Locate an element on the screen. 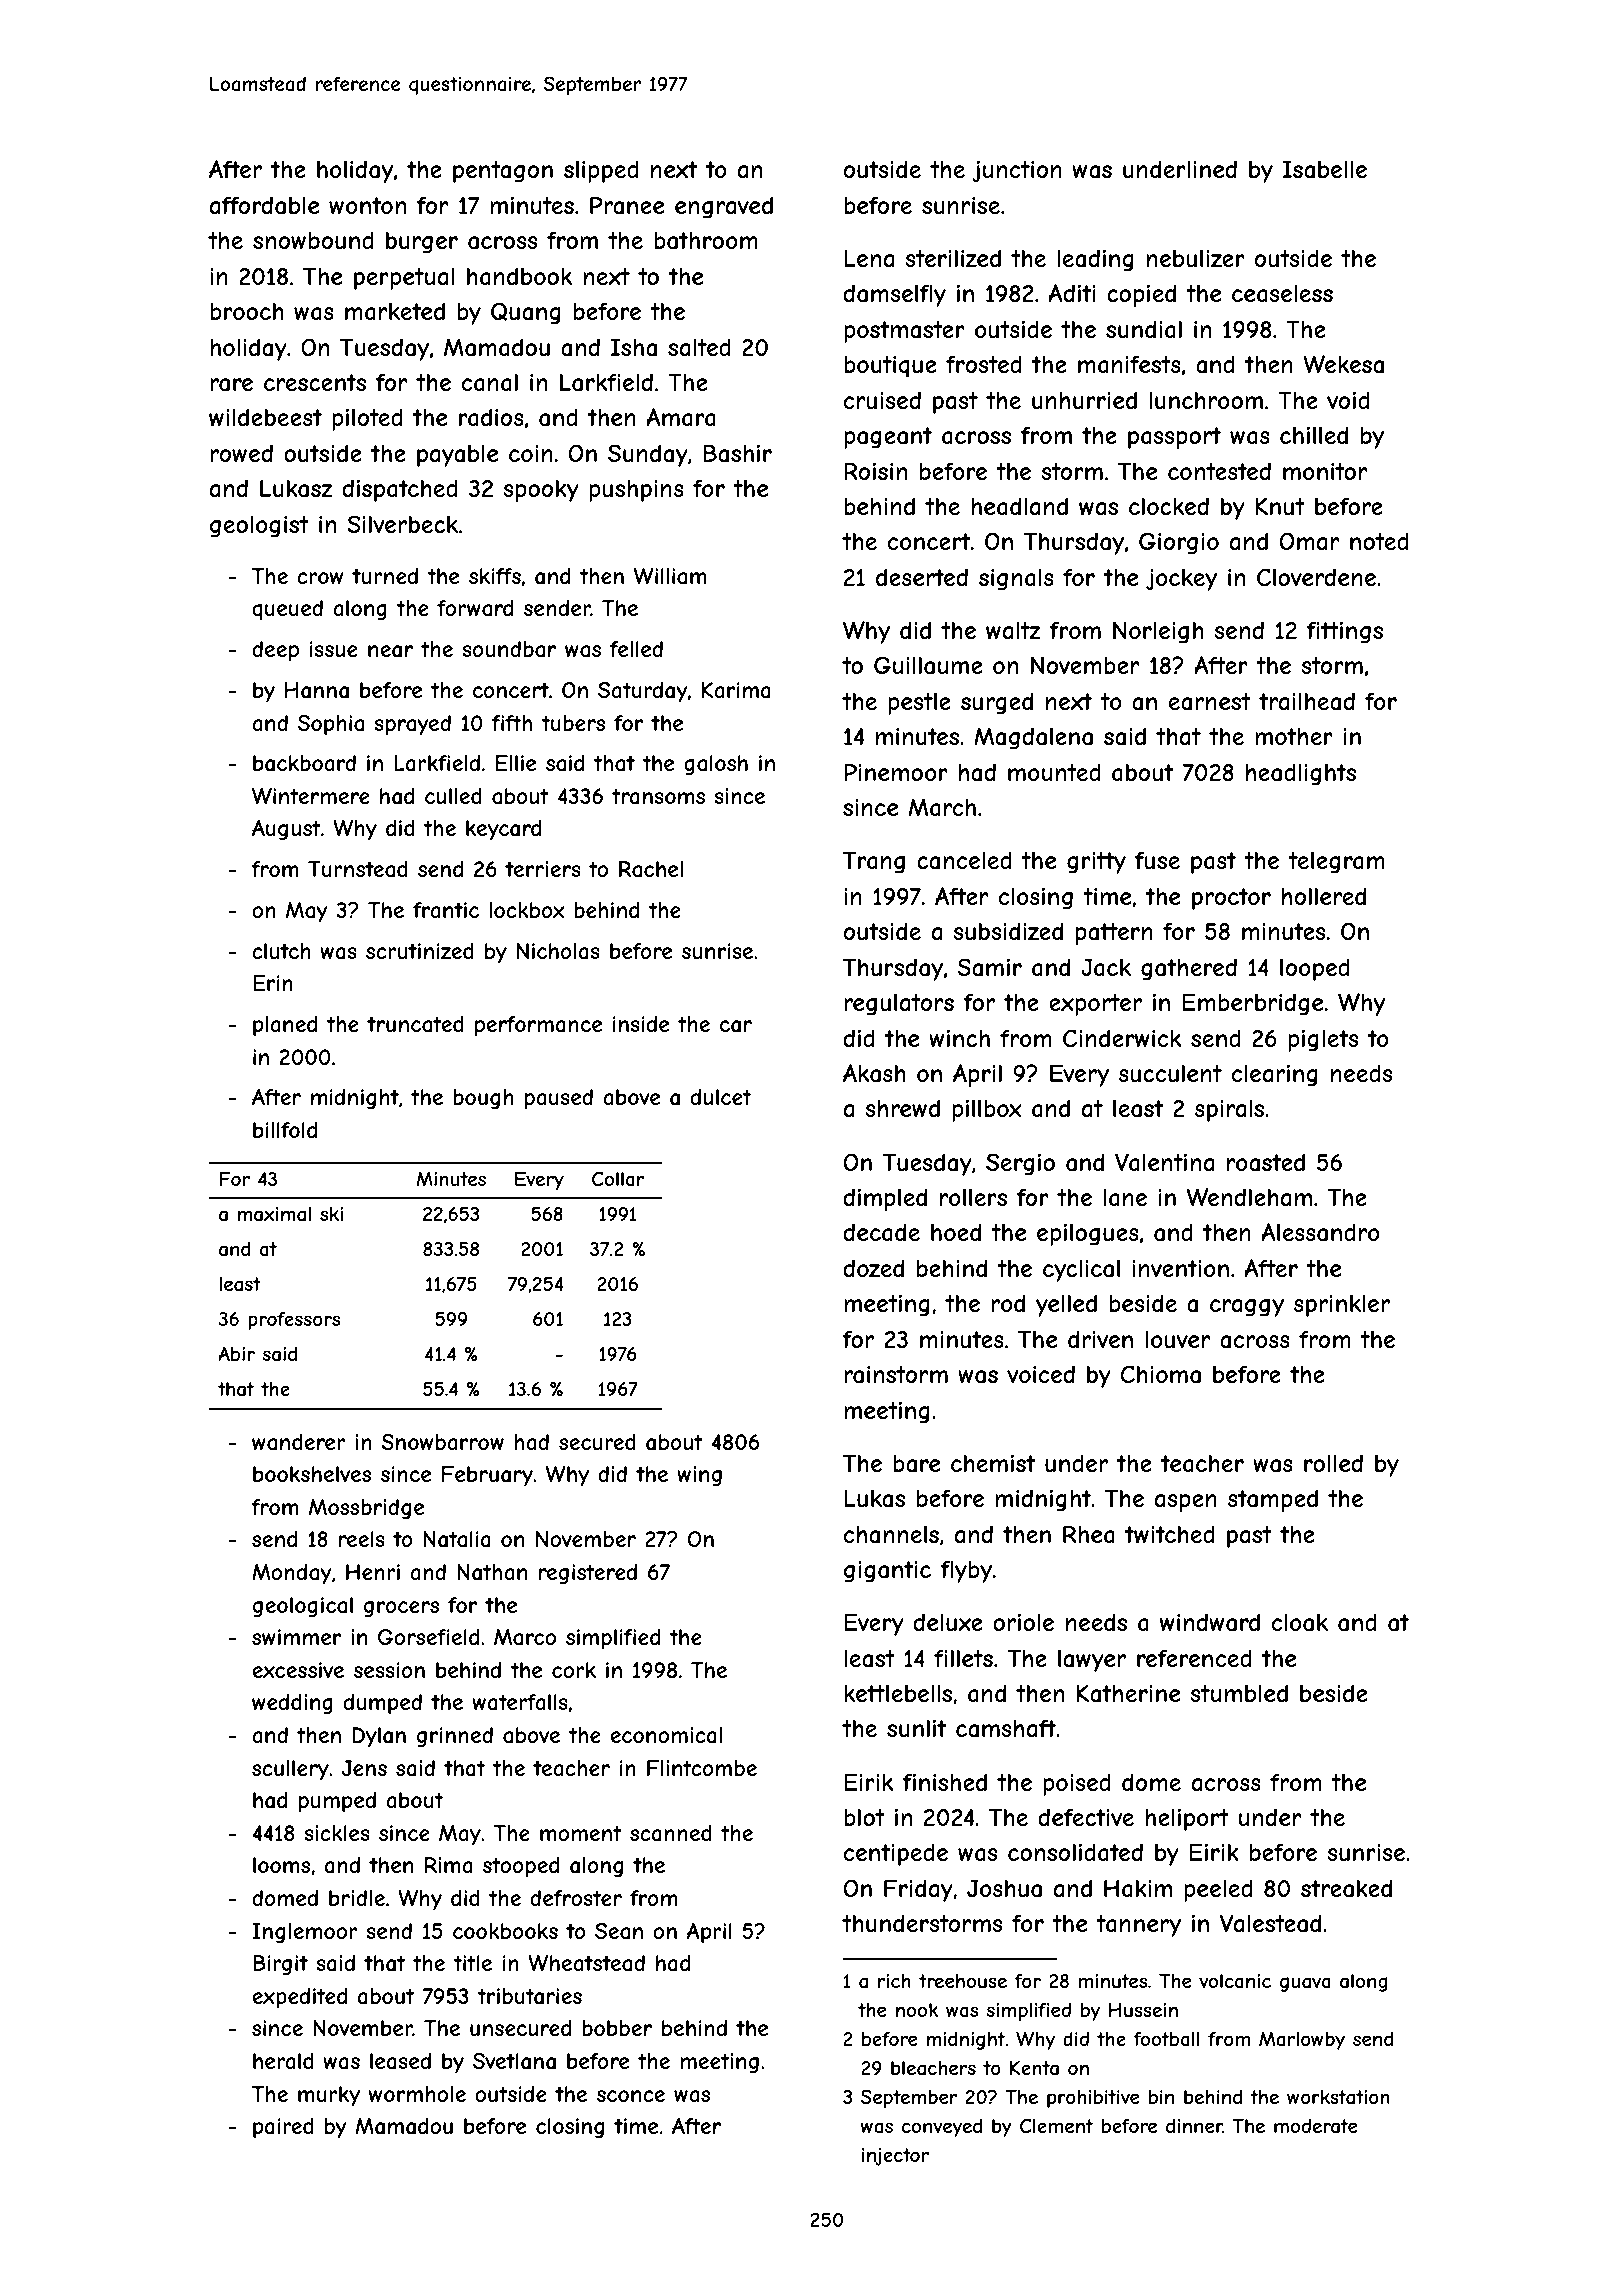 The width and height of the screenshot is (1620, 2292). telegram is located at coordinates (1336, 863).
